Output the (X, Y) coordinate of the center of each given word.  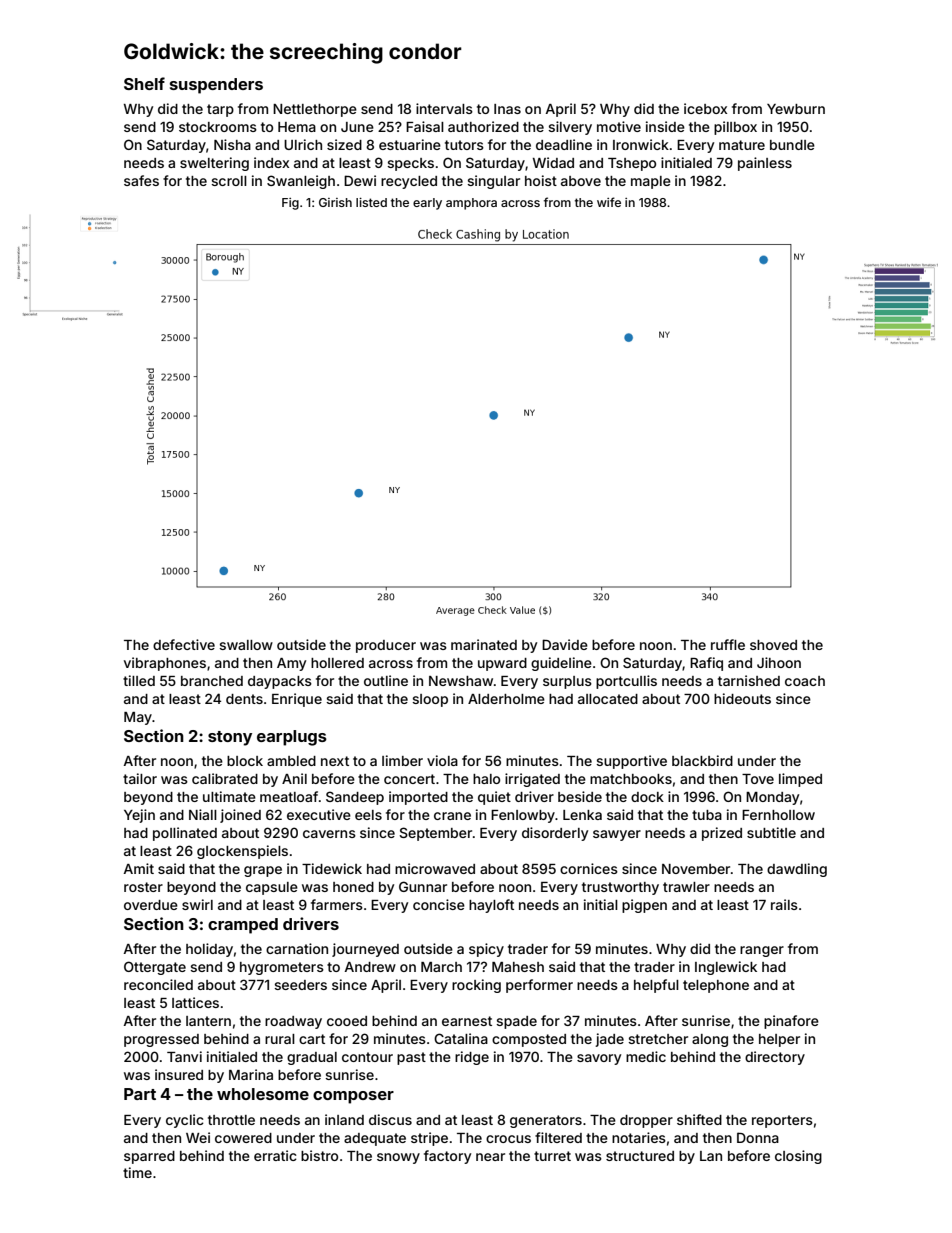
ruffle (728, 644)
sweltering (214, 164)
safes (141, 180)
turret (552, 1156)
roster (143, 887)
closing (798, 1157)
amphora (471, 204)
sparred (149, 1157)
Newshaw (461, 681)
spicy (486, 950)
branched (212, 681)
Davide (565, 644)
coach (805, 681)
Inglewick (726, 968)
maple (651, 182)
